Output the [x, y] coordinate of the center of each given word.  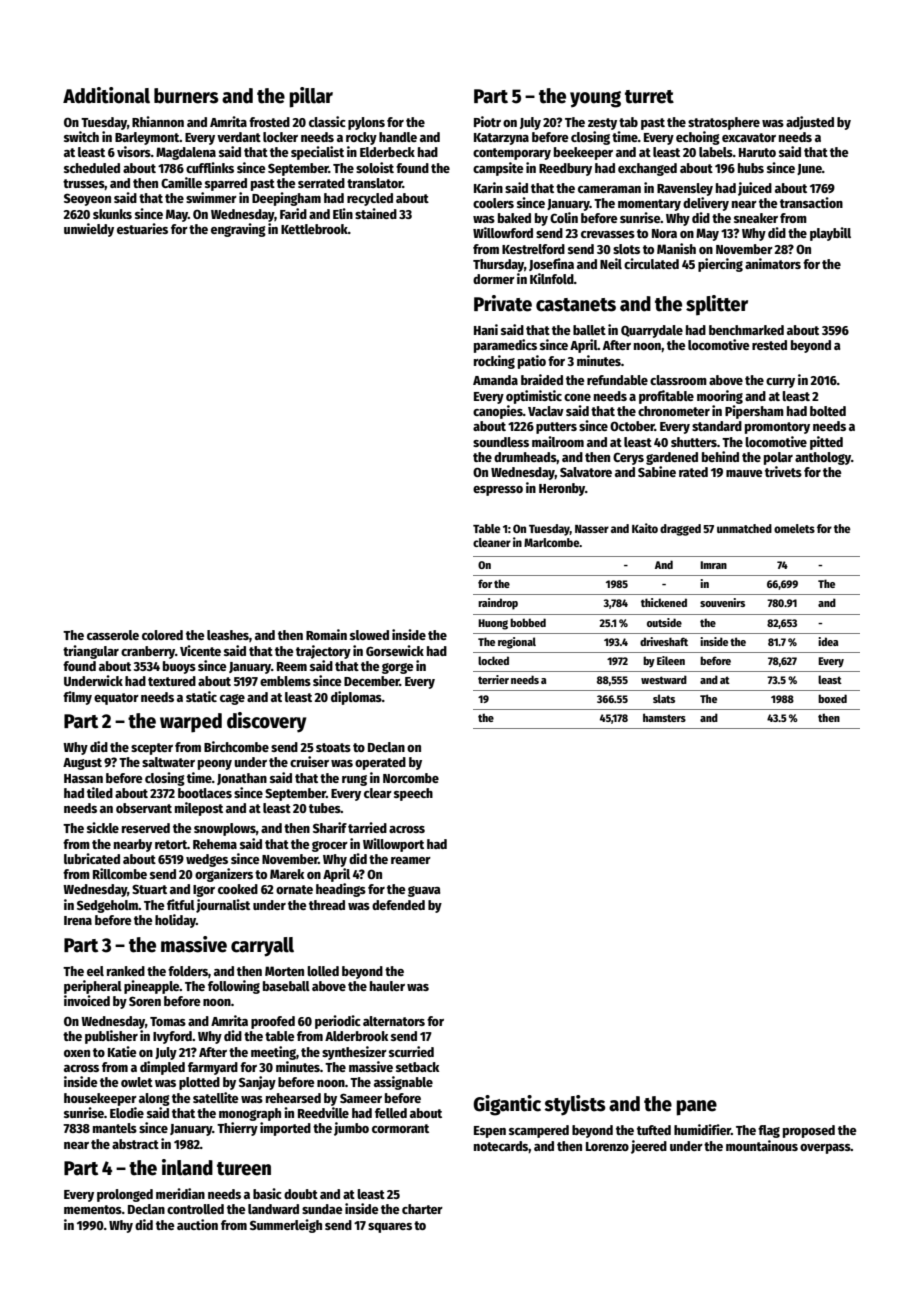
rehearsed [293, 1098]
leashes [228, 635]
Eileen [671, 660]
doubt [301, 1194]
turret [649, 97]
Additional [106, 95]
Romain [326, 634]
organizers [224, 875]
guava [424, 891]
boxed [832, 698]
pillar [311, 97]
